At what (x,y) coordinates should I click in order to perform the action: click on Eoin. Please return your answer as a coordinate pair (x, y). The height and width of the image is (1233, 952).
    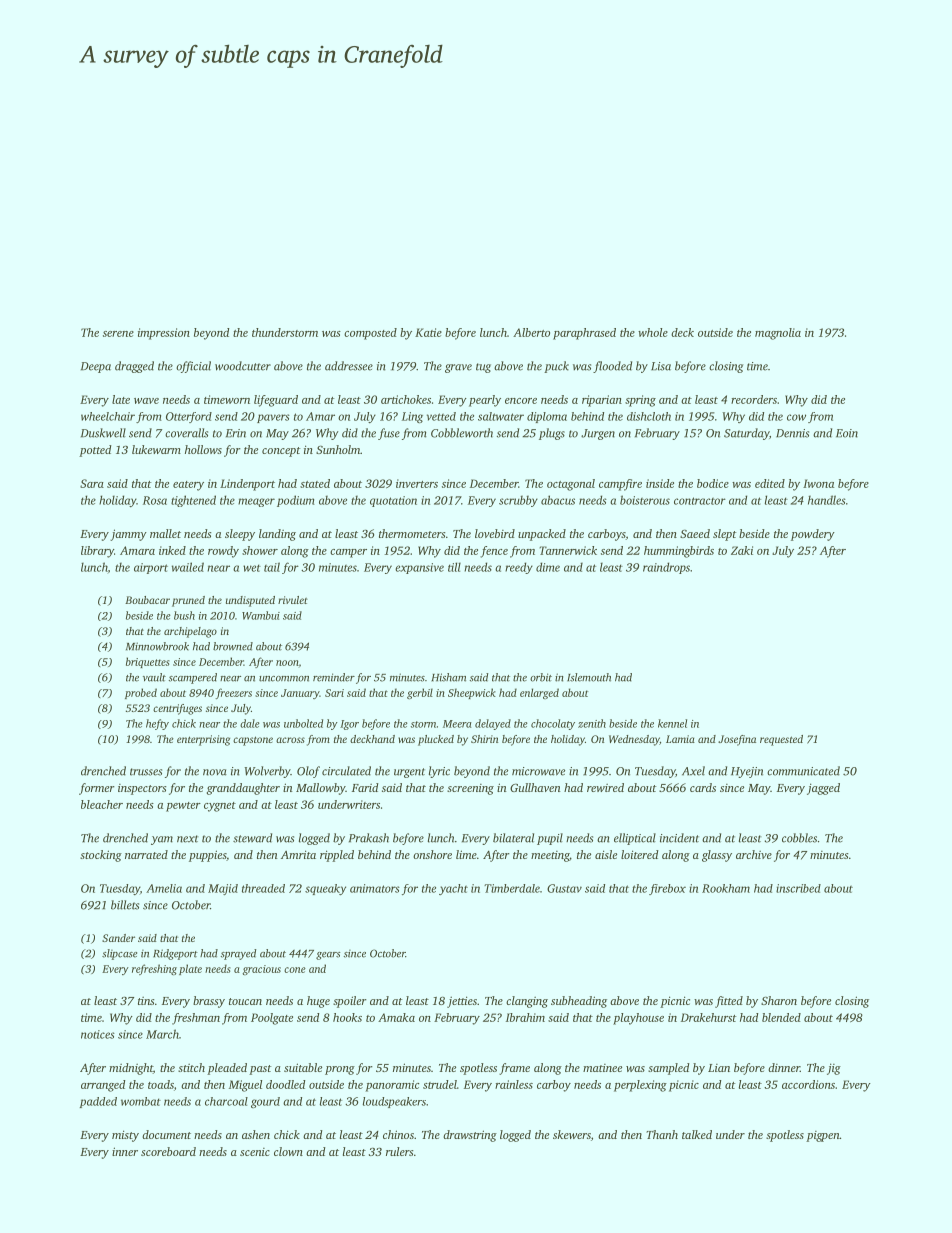
    Looking at the image, I should click on (847, 433).
